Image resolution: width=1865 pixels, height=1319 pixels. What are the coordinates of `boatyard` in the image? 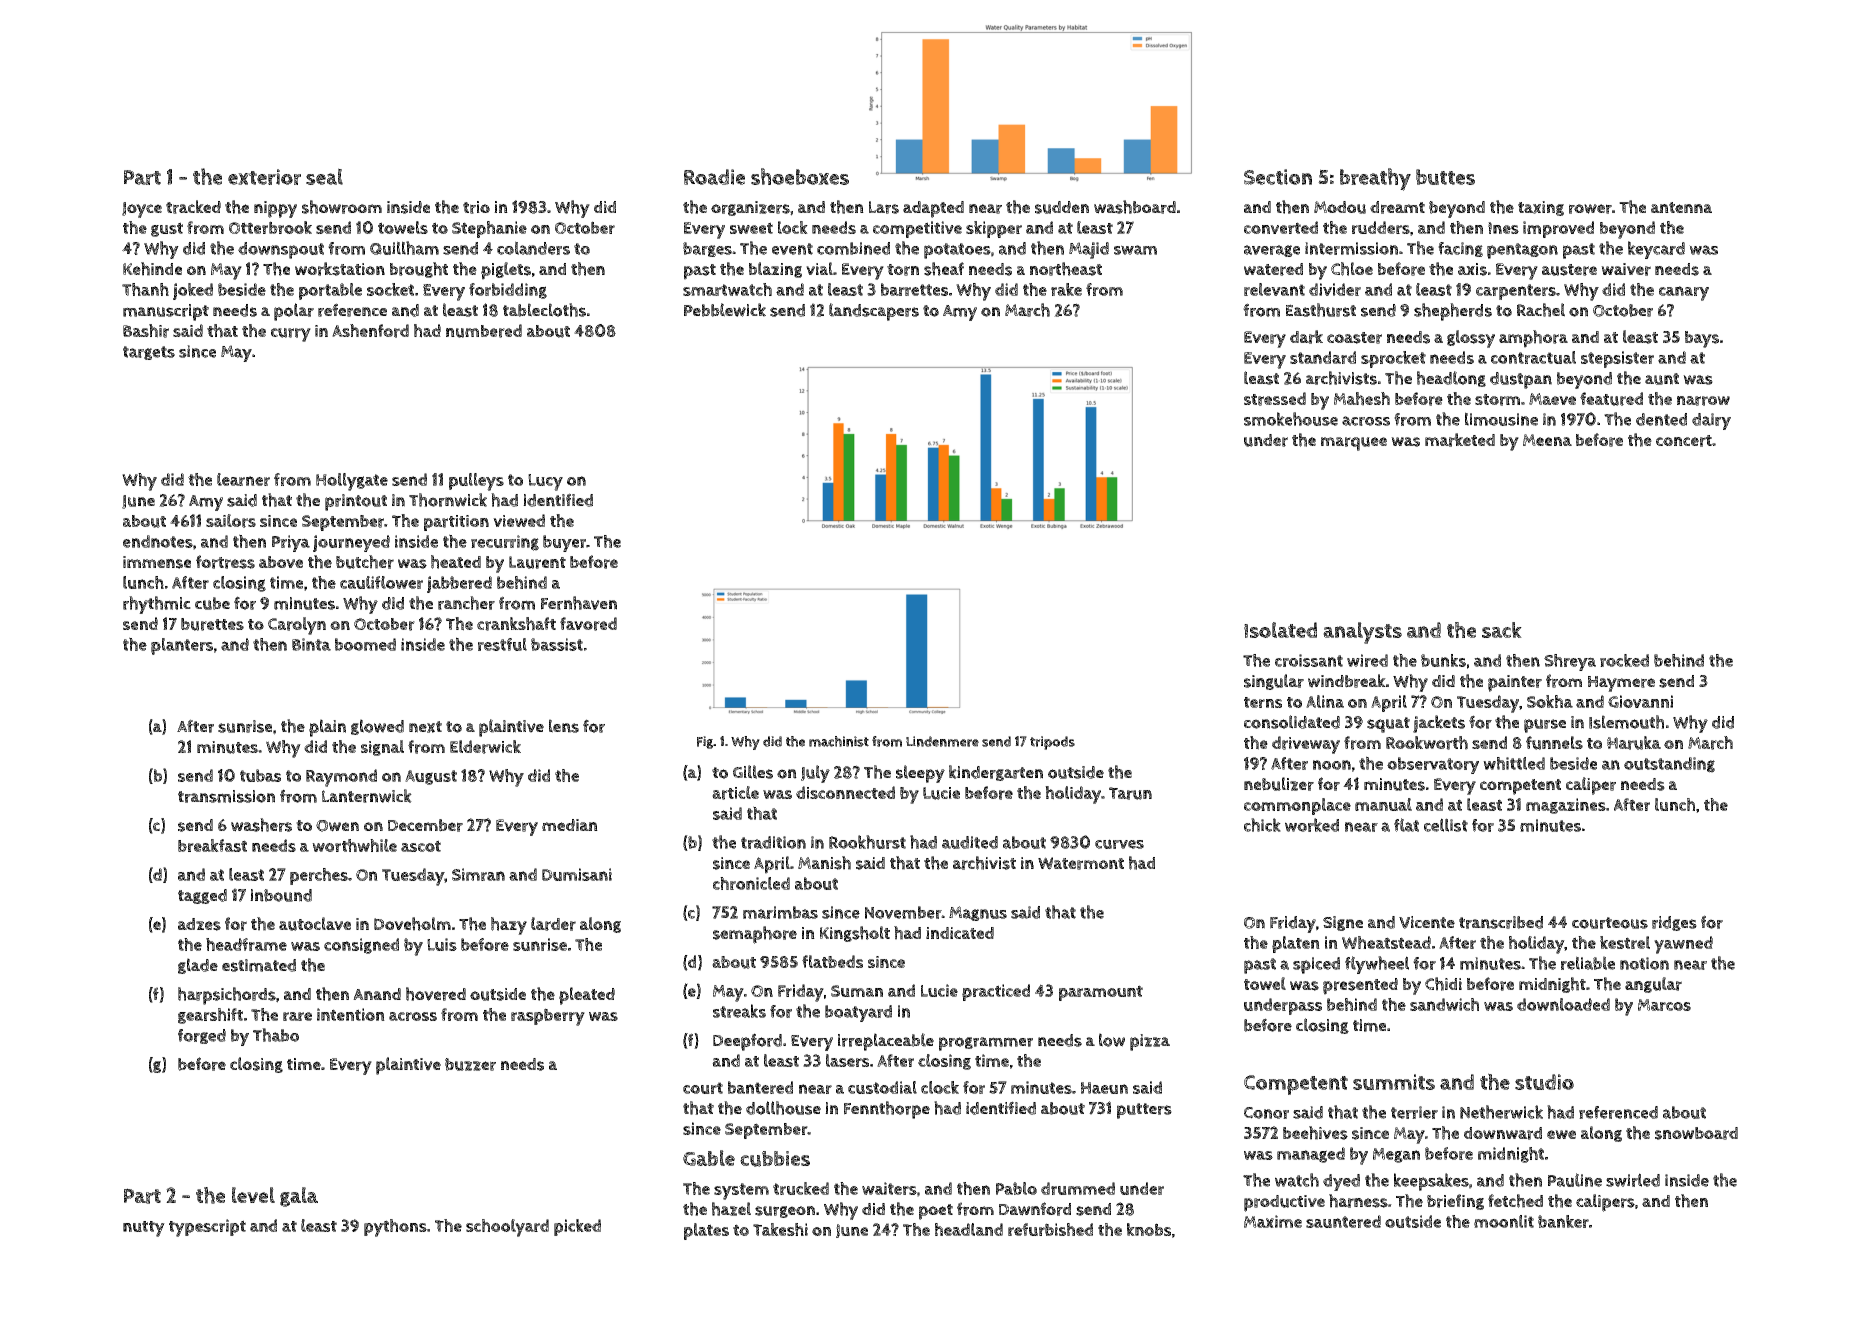 It's located at (858, 1013).
